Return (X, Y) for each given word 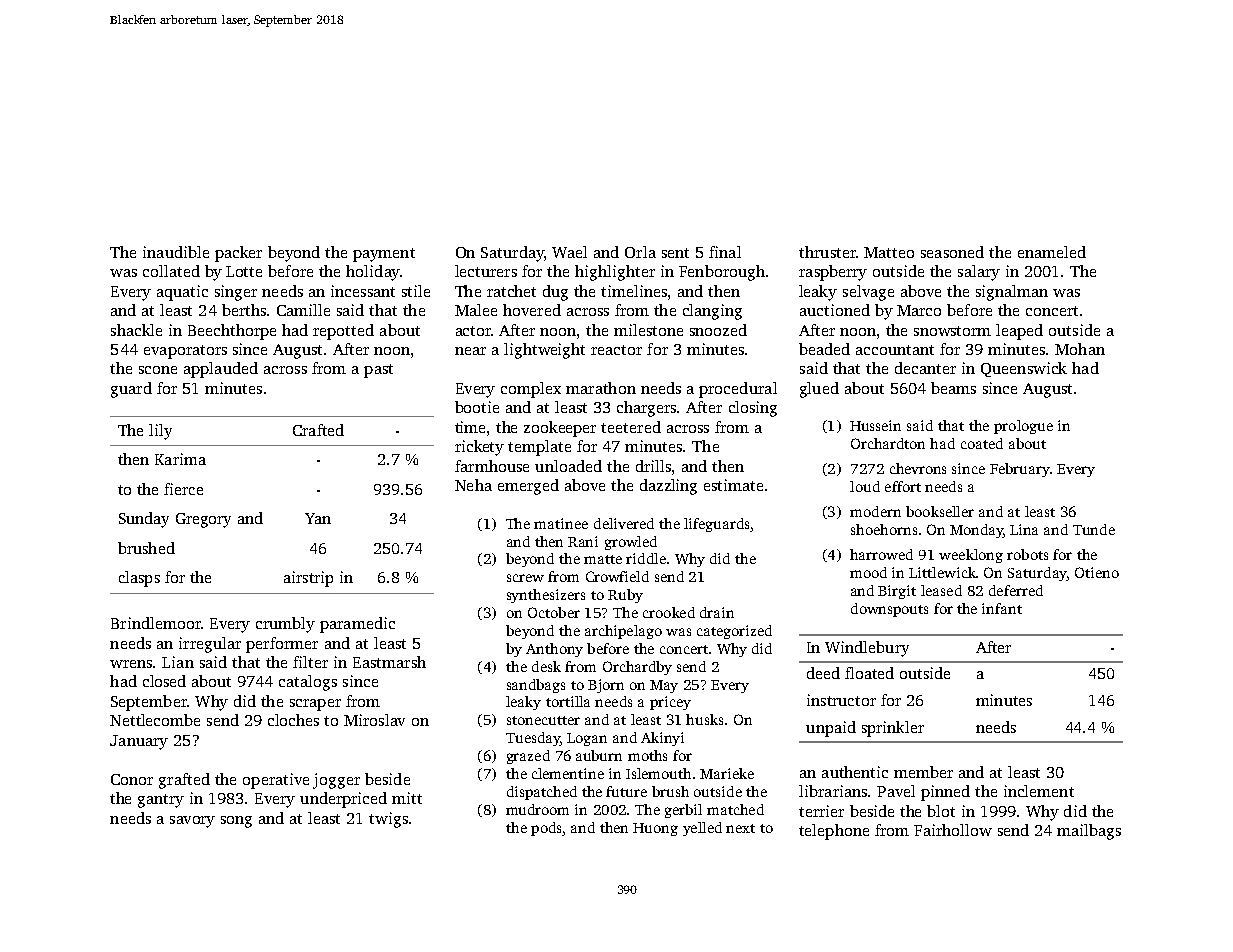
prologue (1023, 427)
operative (276, 781)
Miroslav (374, 720)
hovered (532, 310)
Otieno (1097, 572)
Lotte (244, 271)
